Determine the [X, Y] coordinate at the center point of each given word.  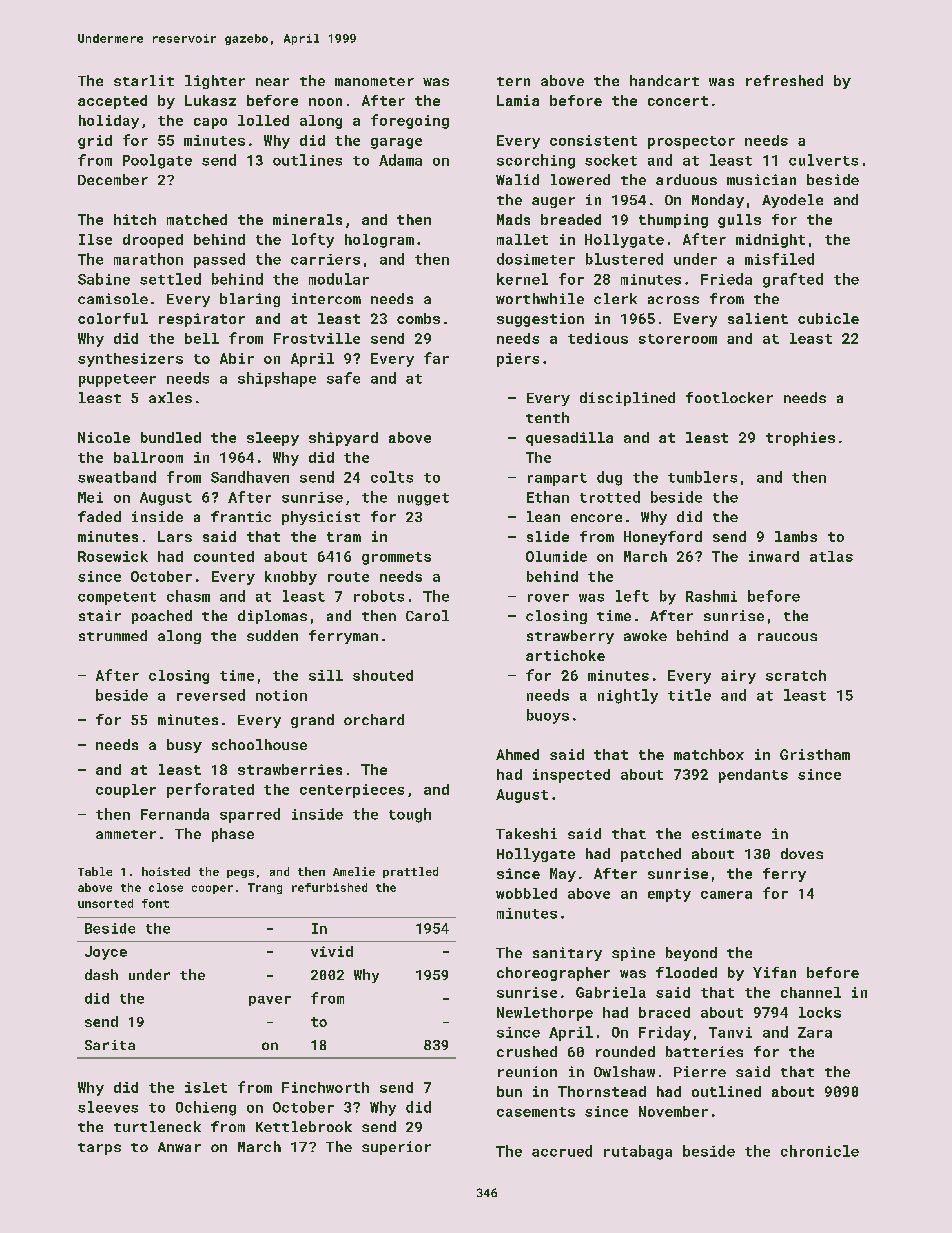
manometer [374, 81]
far [436, 358]
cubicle [828, 318]
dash [101, 974]
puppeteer [117, 380]
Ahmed [517, 754]
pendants [753, 776]
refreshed [784, 80]
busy [184, 746]
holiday [109, 122]
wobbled [526, 893]
